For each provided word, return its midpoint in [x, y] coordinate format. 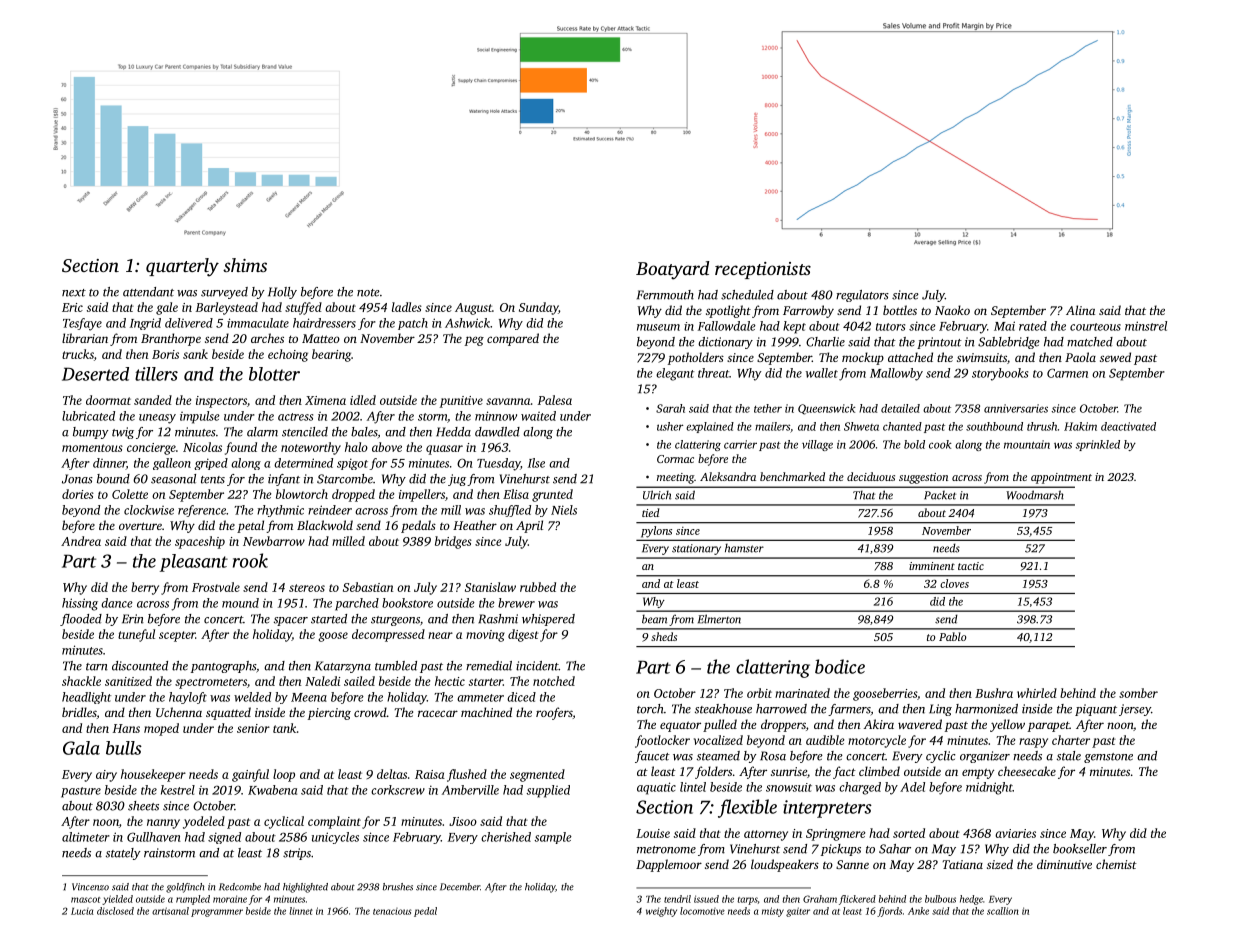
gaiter [798, 912]
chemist [1116, 864]
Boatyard [672, 270]
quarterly [182, 267]
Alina [1080, 310]
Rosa [773, 756]
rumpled [193, 900]
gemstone [1108, 758]
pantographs [223, 667]
